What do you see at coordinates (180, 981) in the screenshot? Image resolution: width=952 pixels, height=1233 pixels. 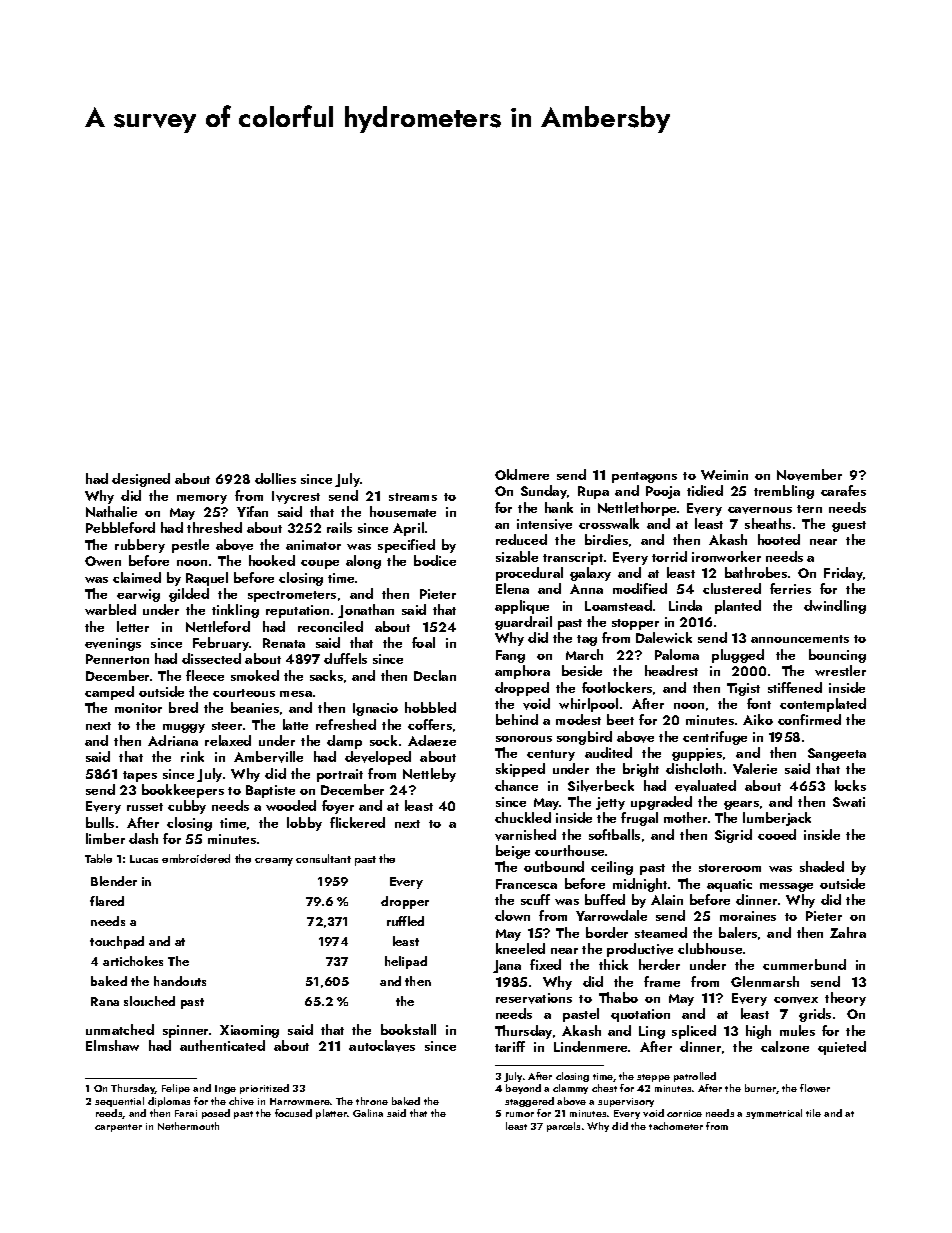 I see `handouts` at bounding box center [180, 981].
